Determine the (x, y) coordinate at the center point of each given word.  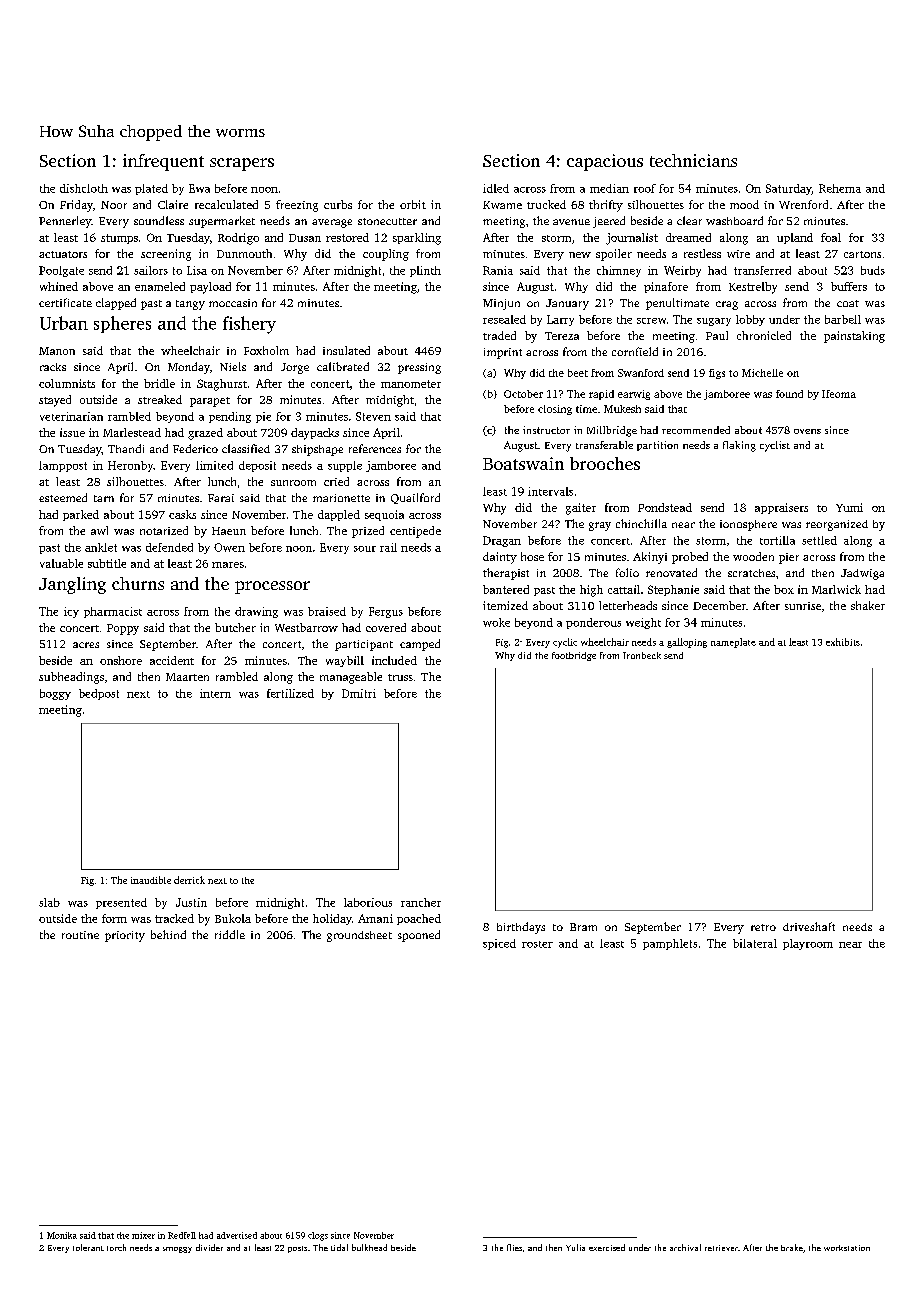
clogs (318, 1236)
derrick (189, 880)
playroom (808, 944)
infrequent (163, 162)
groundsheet (359, 936)
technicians (693, 160)
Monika (62, 1235)
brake (792, 1247)
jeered (609, 222)
